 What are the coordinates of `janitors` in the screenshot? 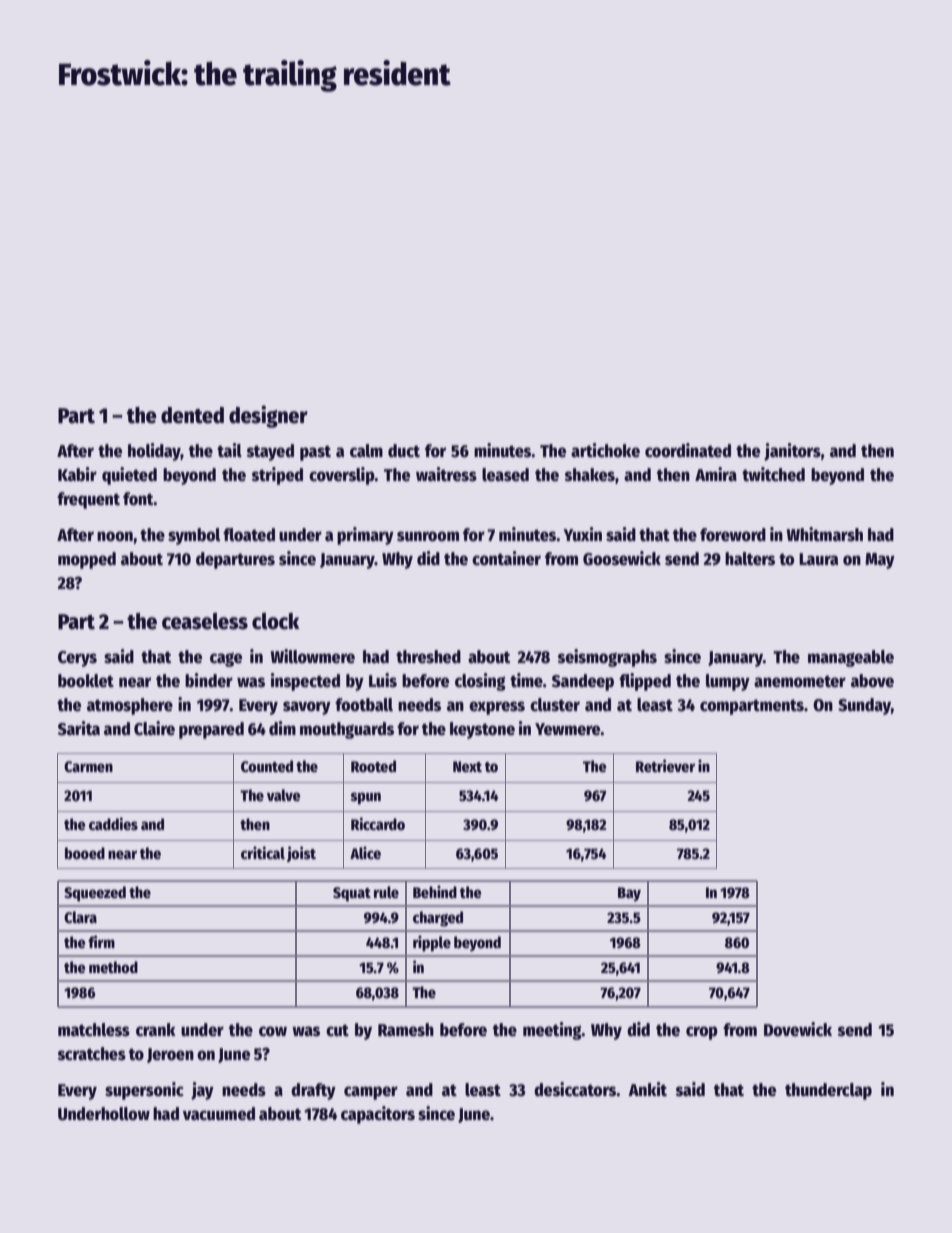 It's located at (792, 452).
